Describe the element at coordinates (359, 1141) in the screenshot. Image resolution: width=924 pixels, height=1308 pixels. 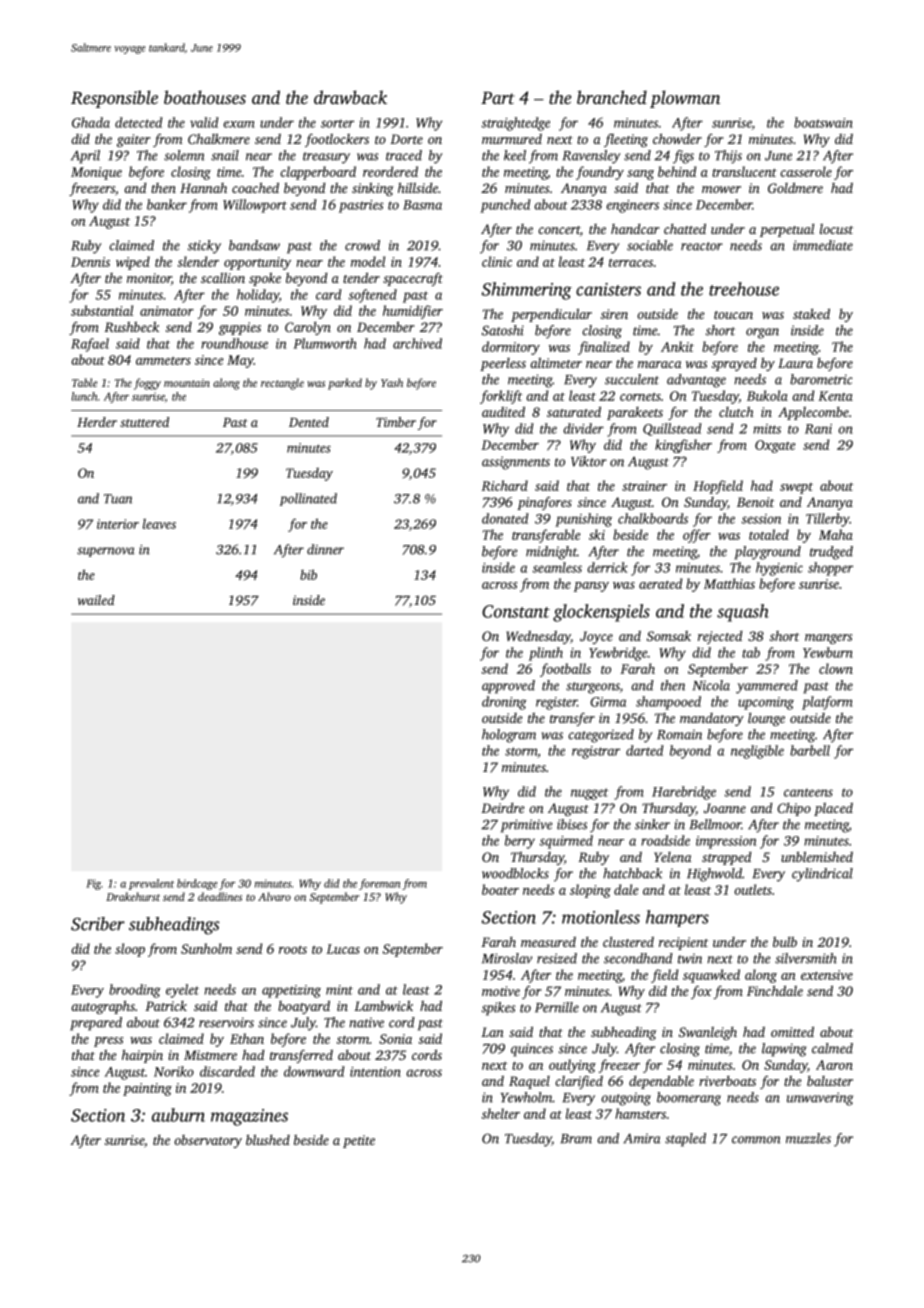
I see `petite` at that location.
